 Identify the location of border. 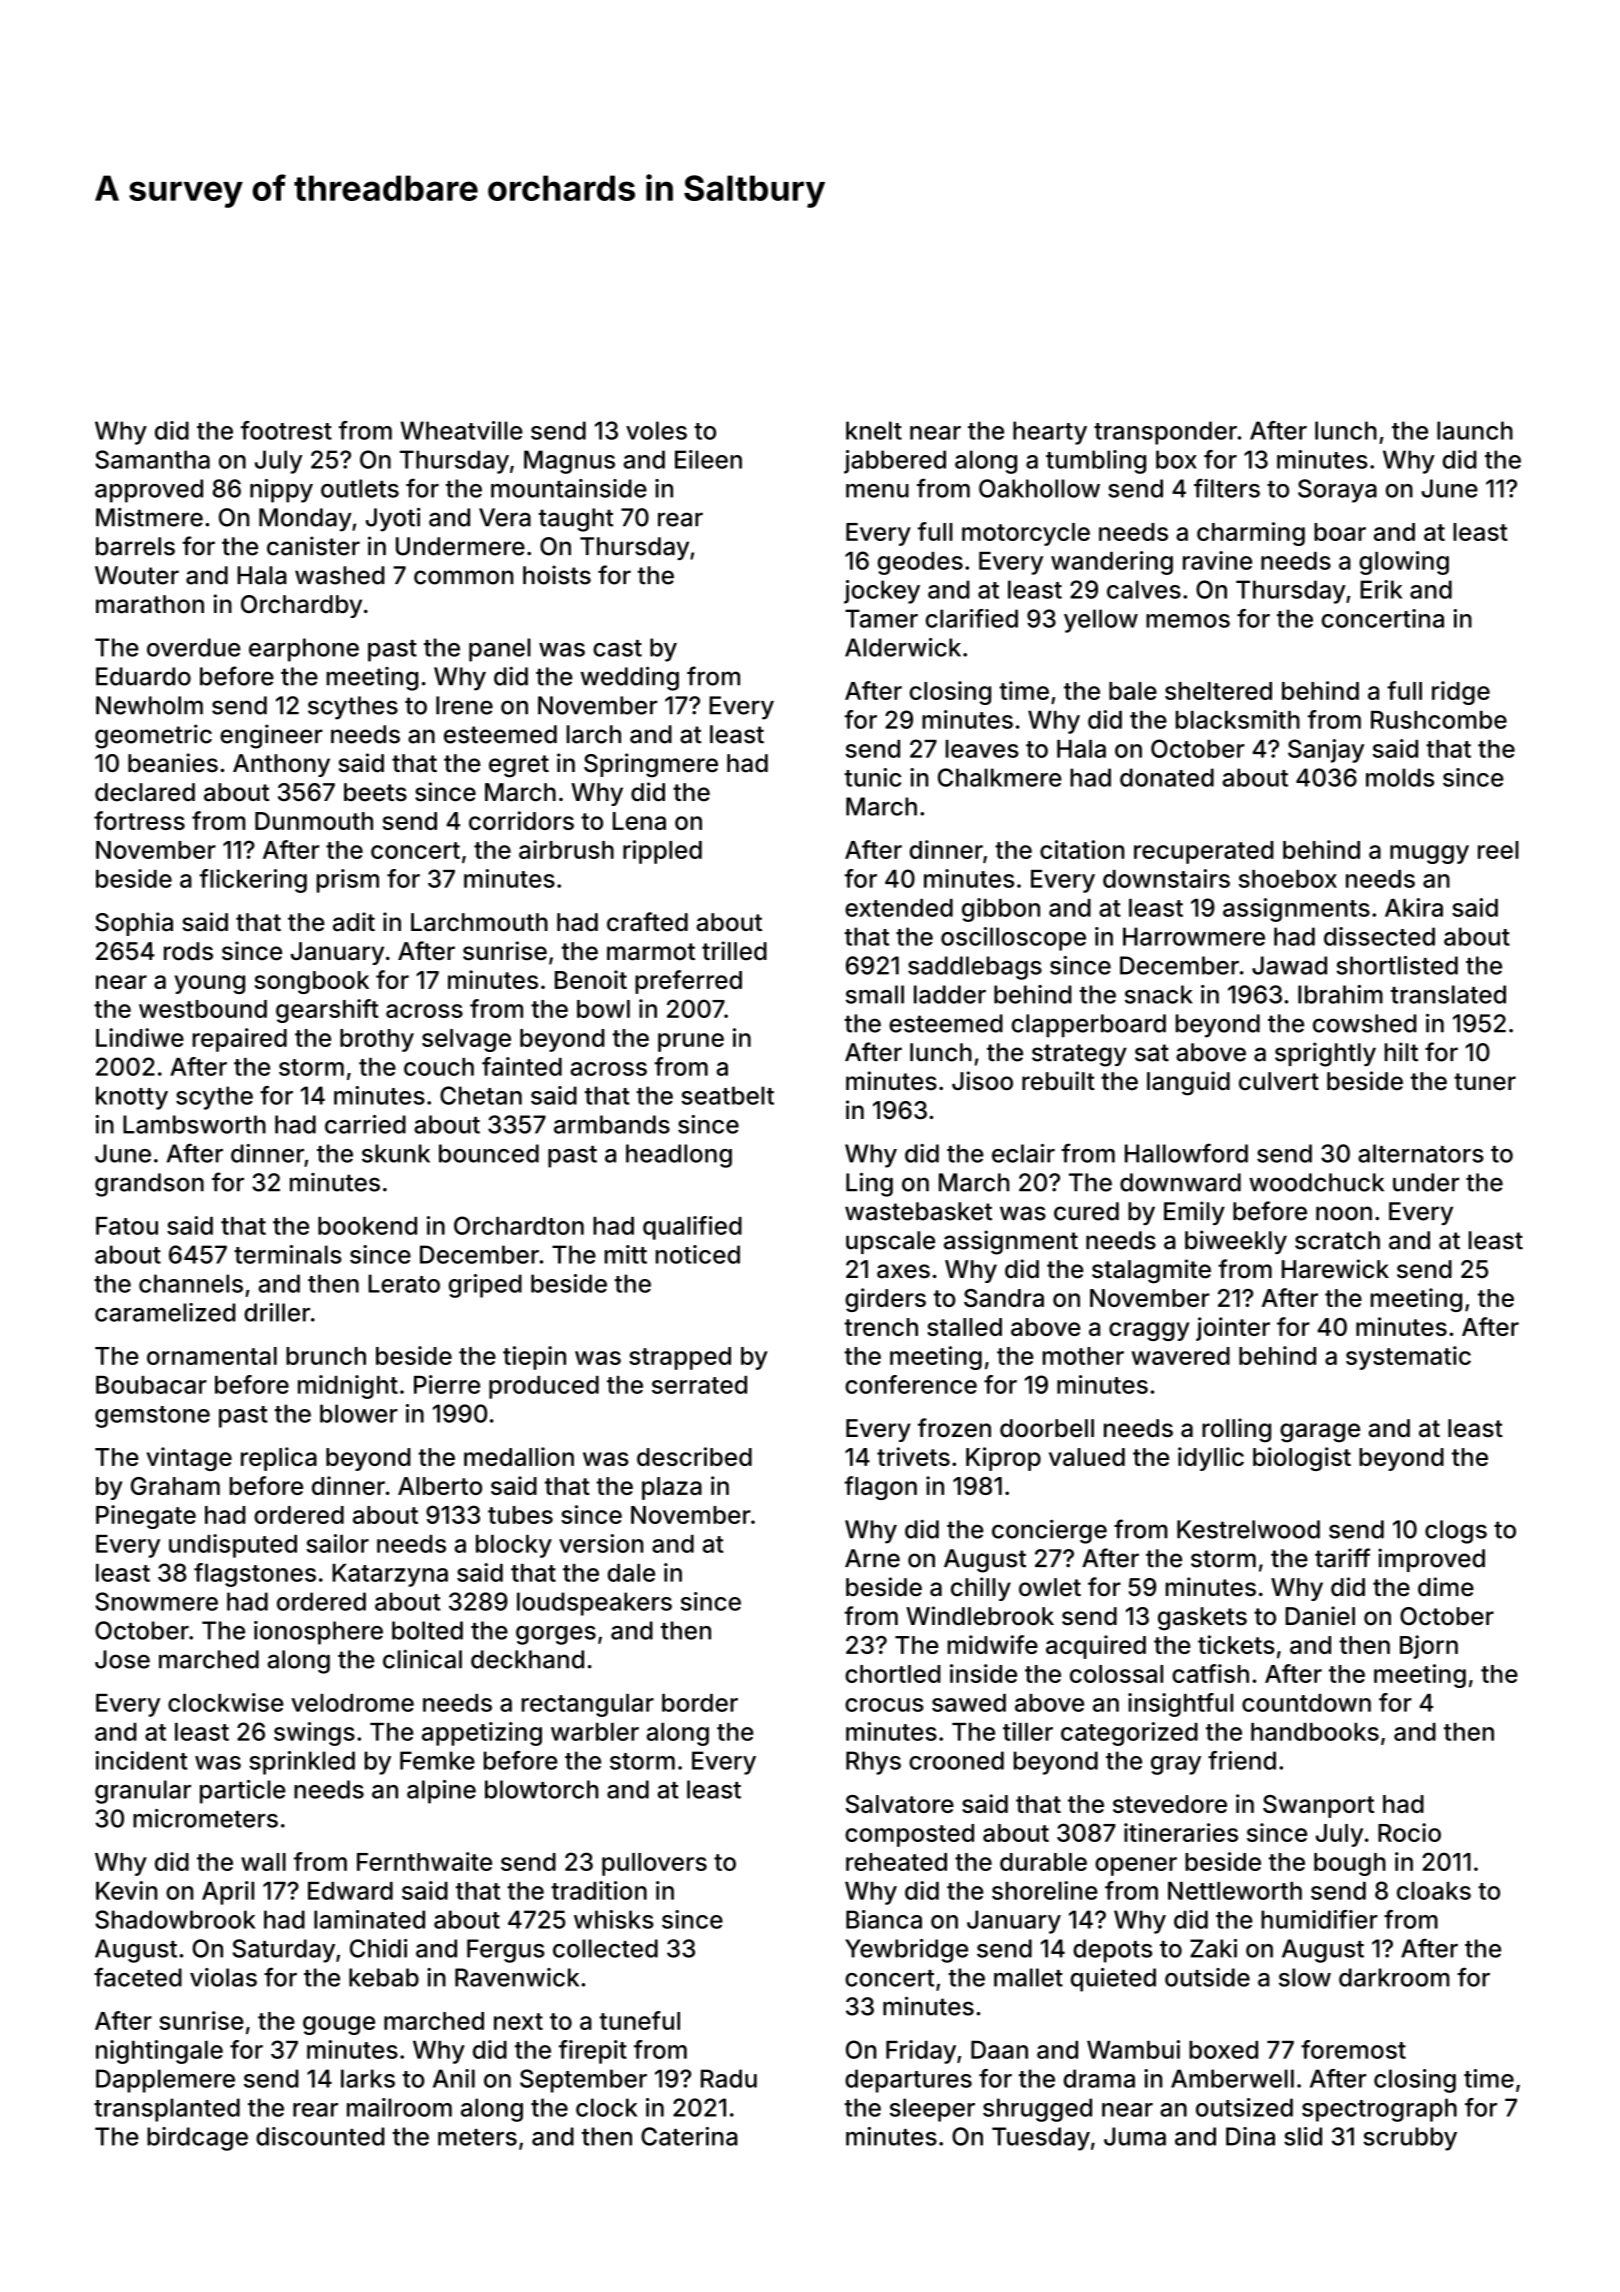
(700, 1703).
